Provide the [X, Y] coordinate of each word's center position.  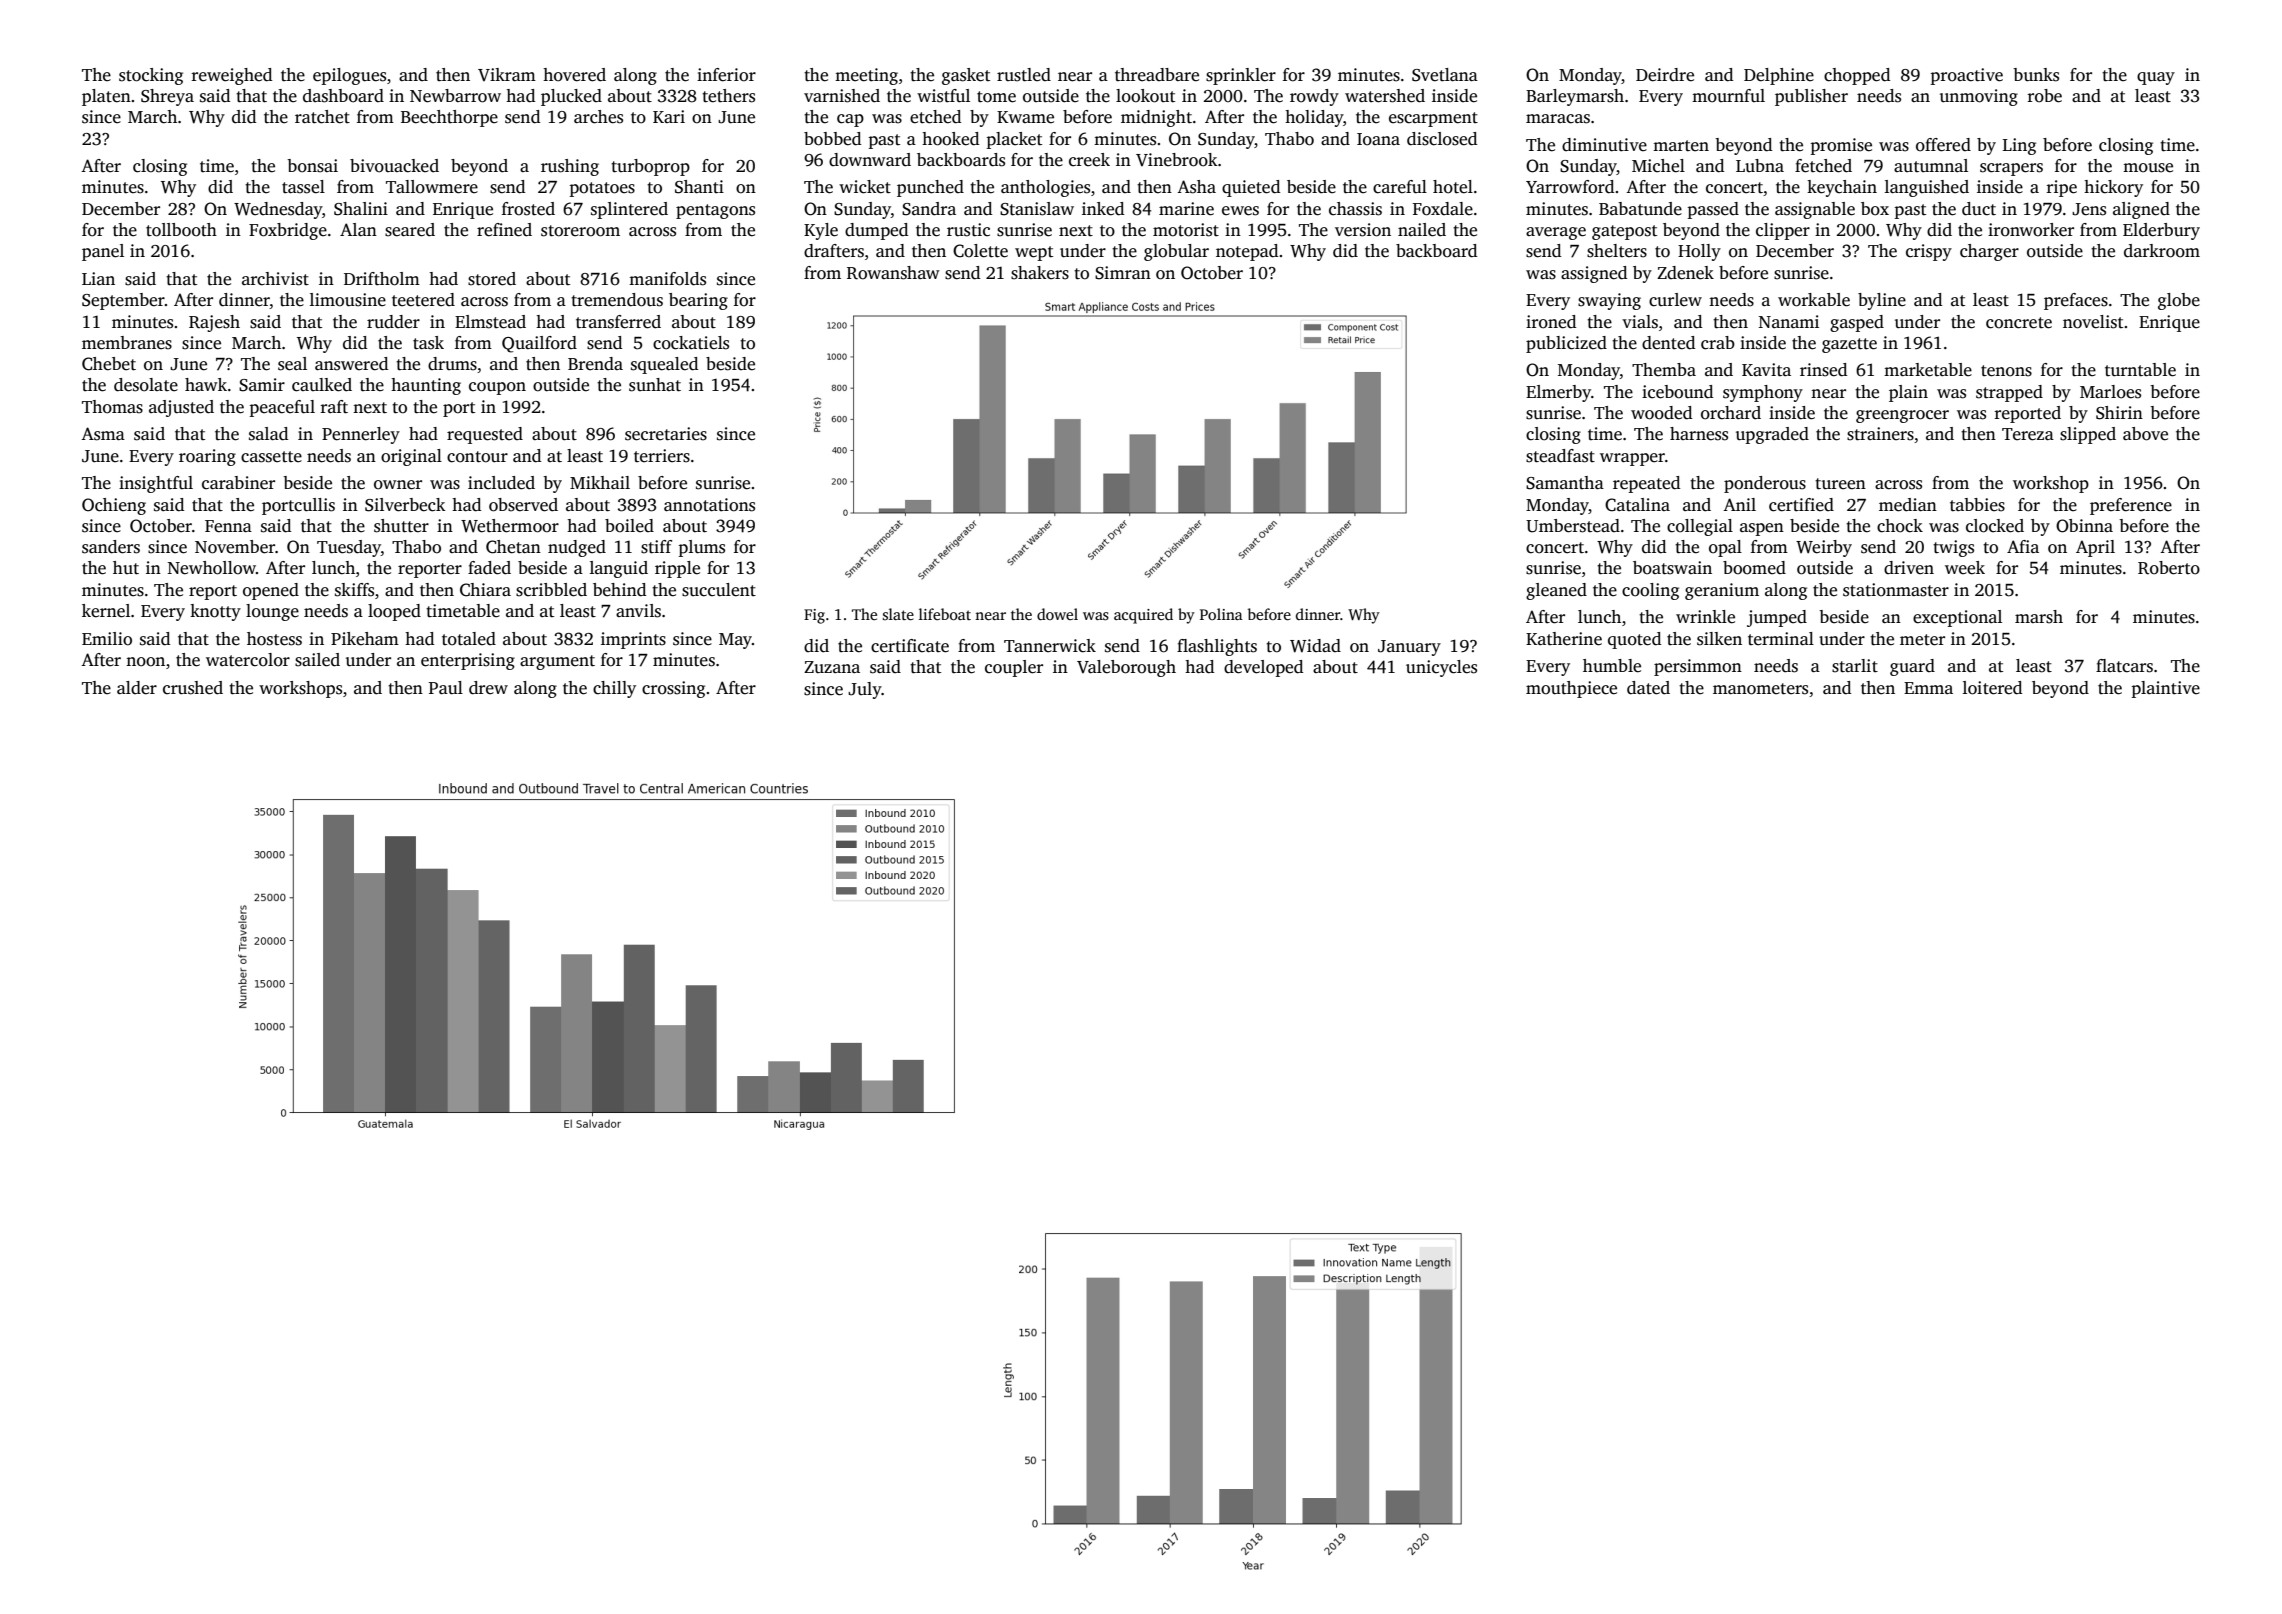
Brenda [595, 364]
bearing [698, 301]
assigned [1594, 274]
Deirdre [1665, 75]
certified [1801, 505]
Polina [1221, 614]
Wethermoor [510, 526]
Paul [446, 688]
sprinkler [1241, 76]
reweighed [232, 76]
